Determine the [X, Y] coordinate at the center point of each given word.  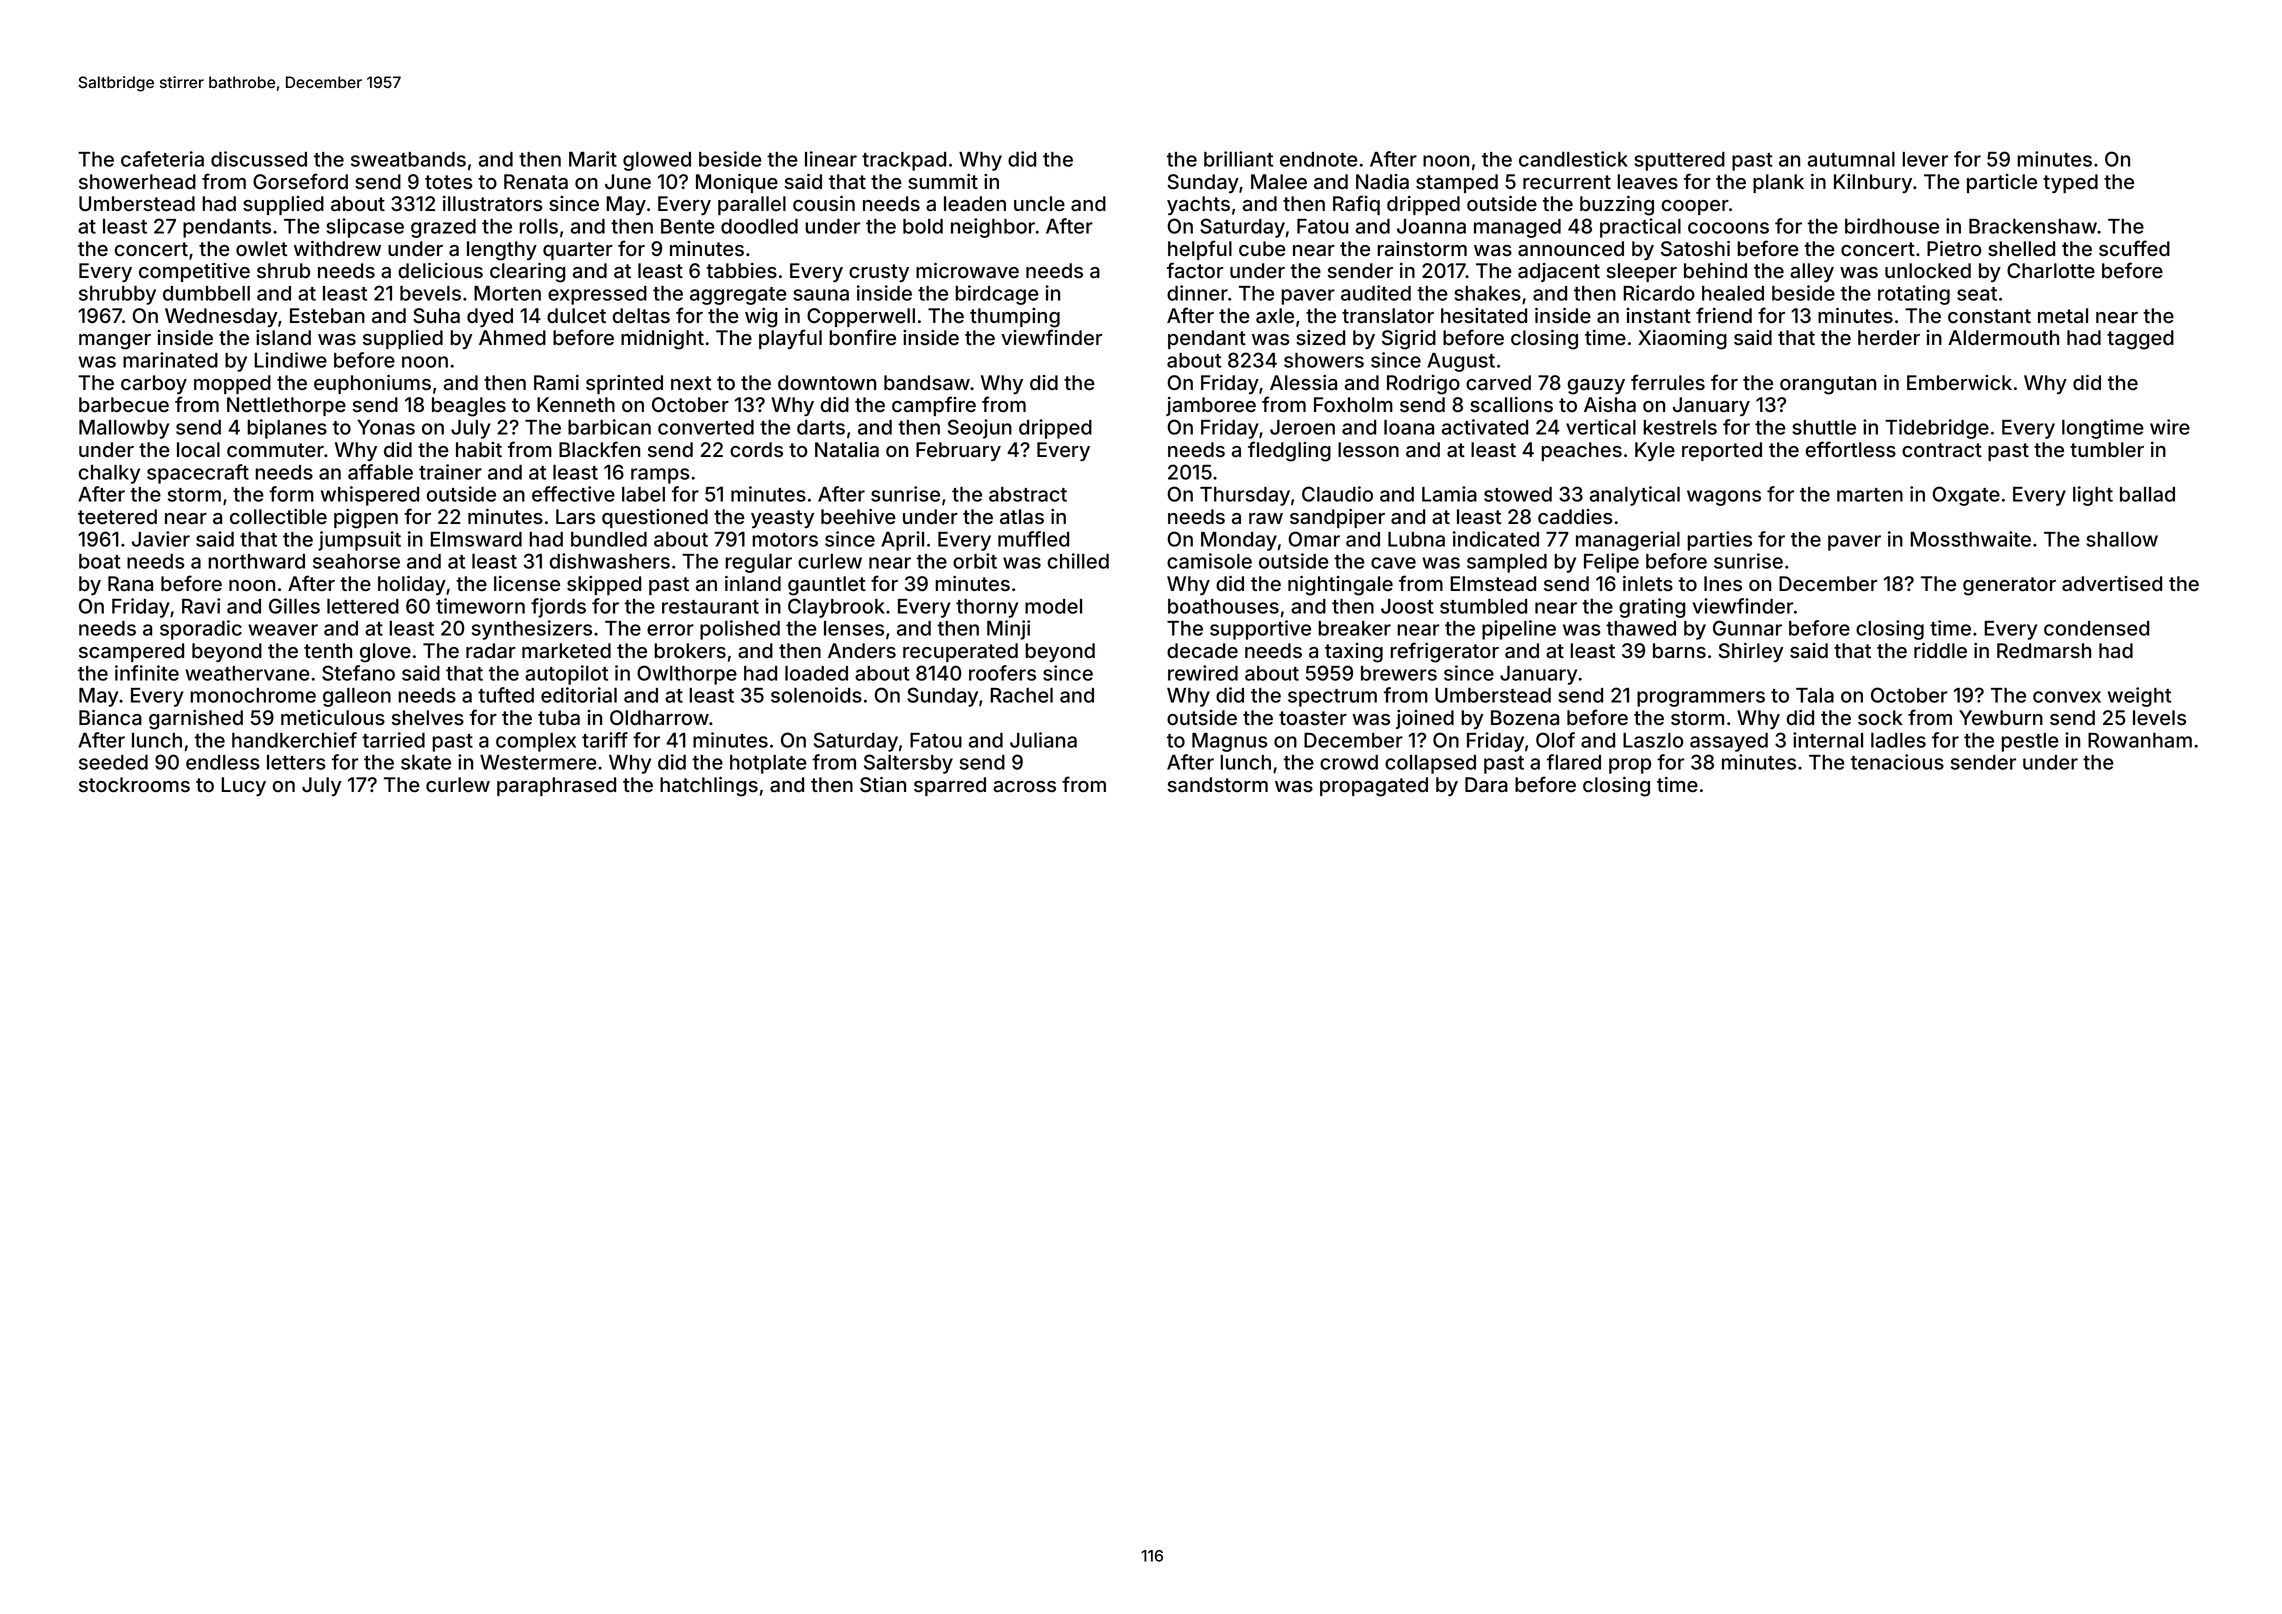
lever [1925, 159]
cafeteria [162, 159]
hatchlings [709, 787]
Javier [161, 539]
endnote [1319, 159]
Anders [862, 651]
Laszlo [1653, 740]
